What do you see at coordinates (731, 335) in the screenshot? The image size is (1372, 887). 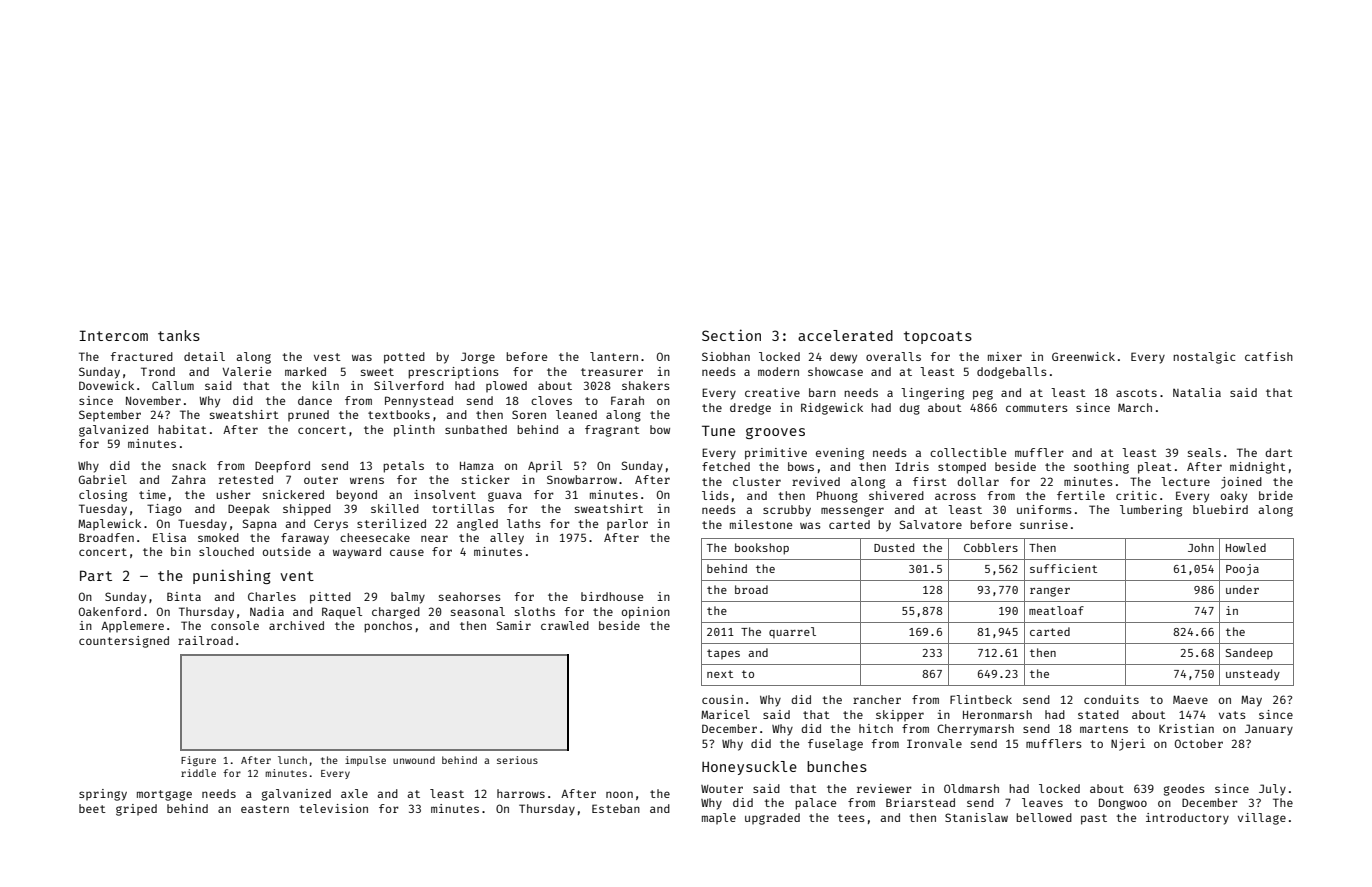 I see `Section` at bounding box center [731, 335].
